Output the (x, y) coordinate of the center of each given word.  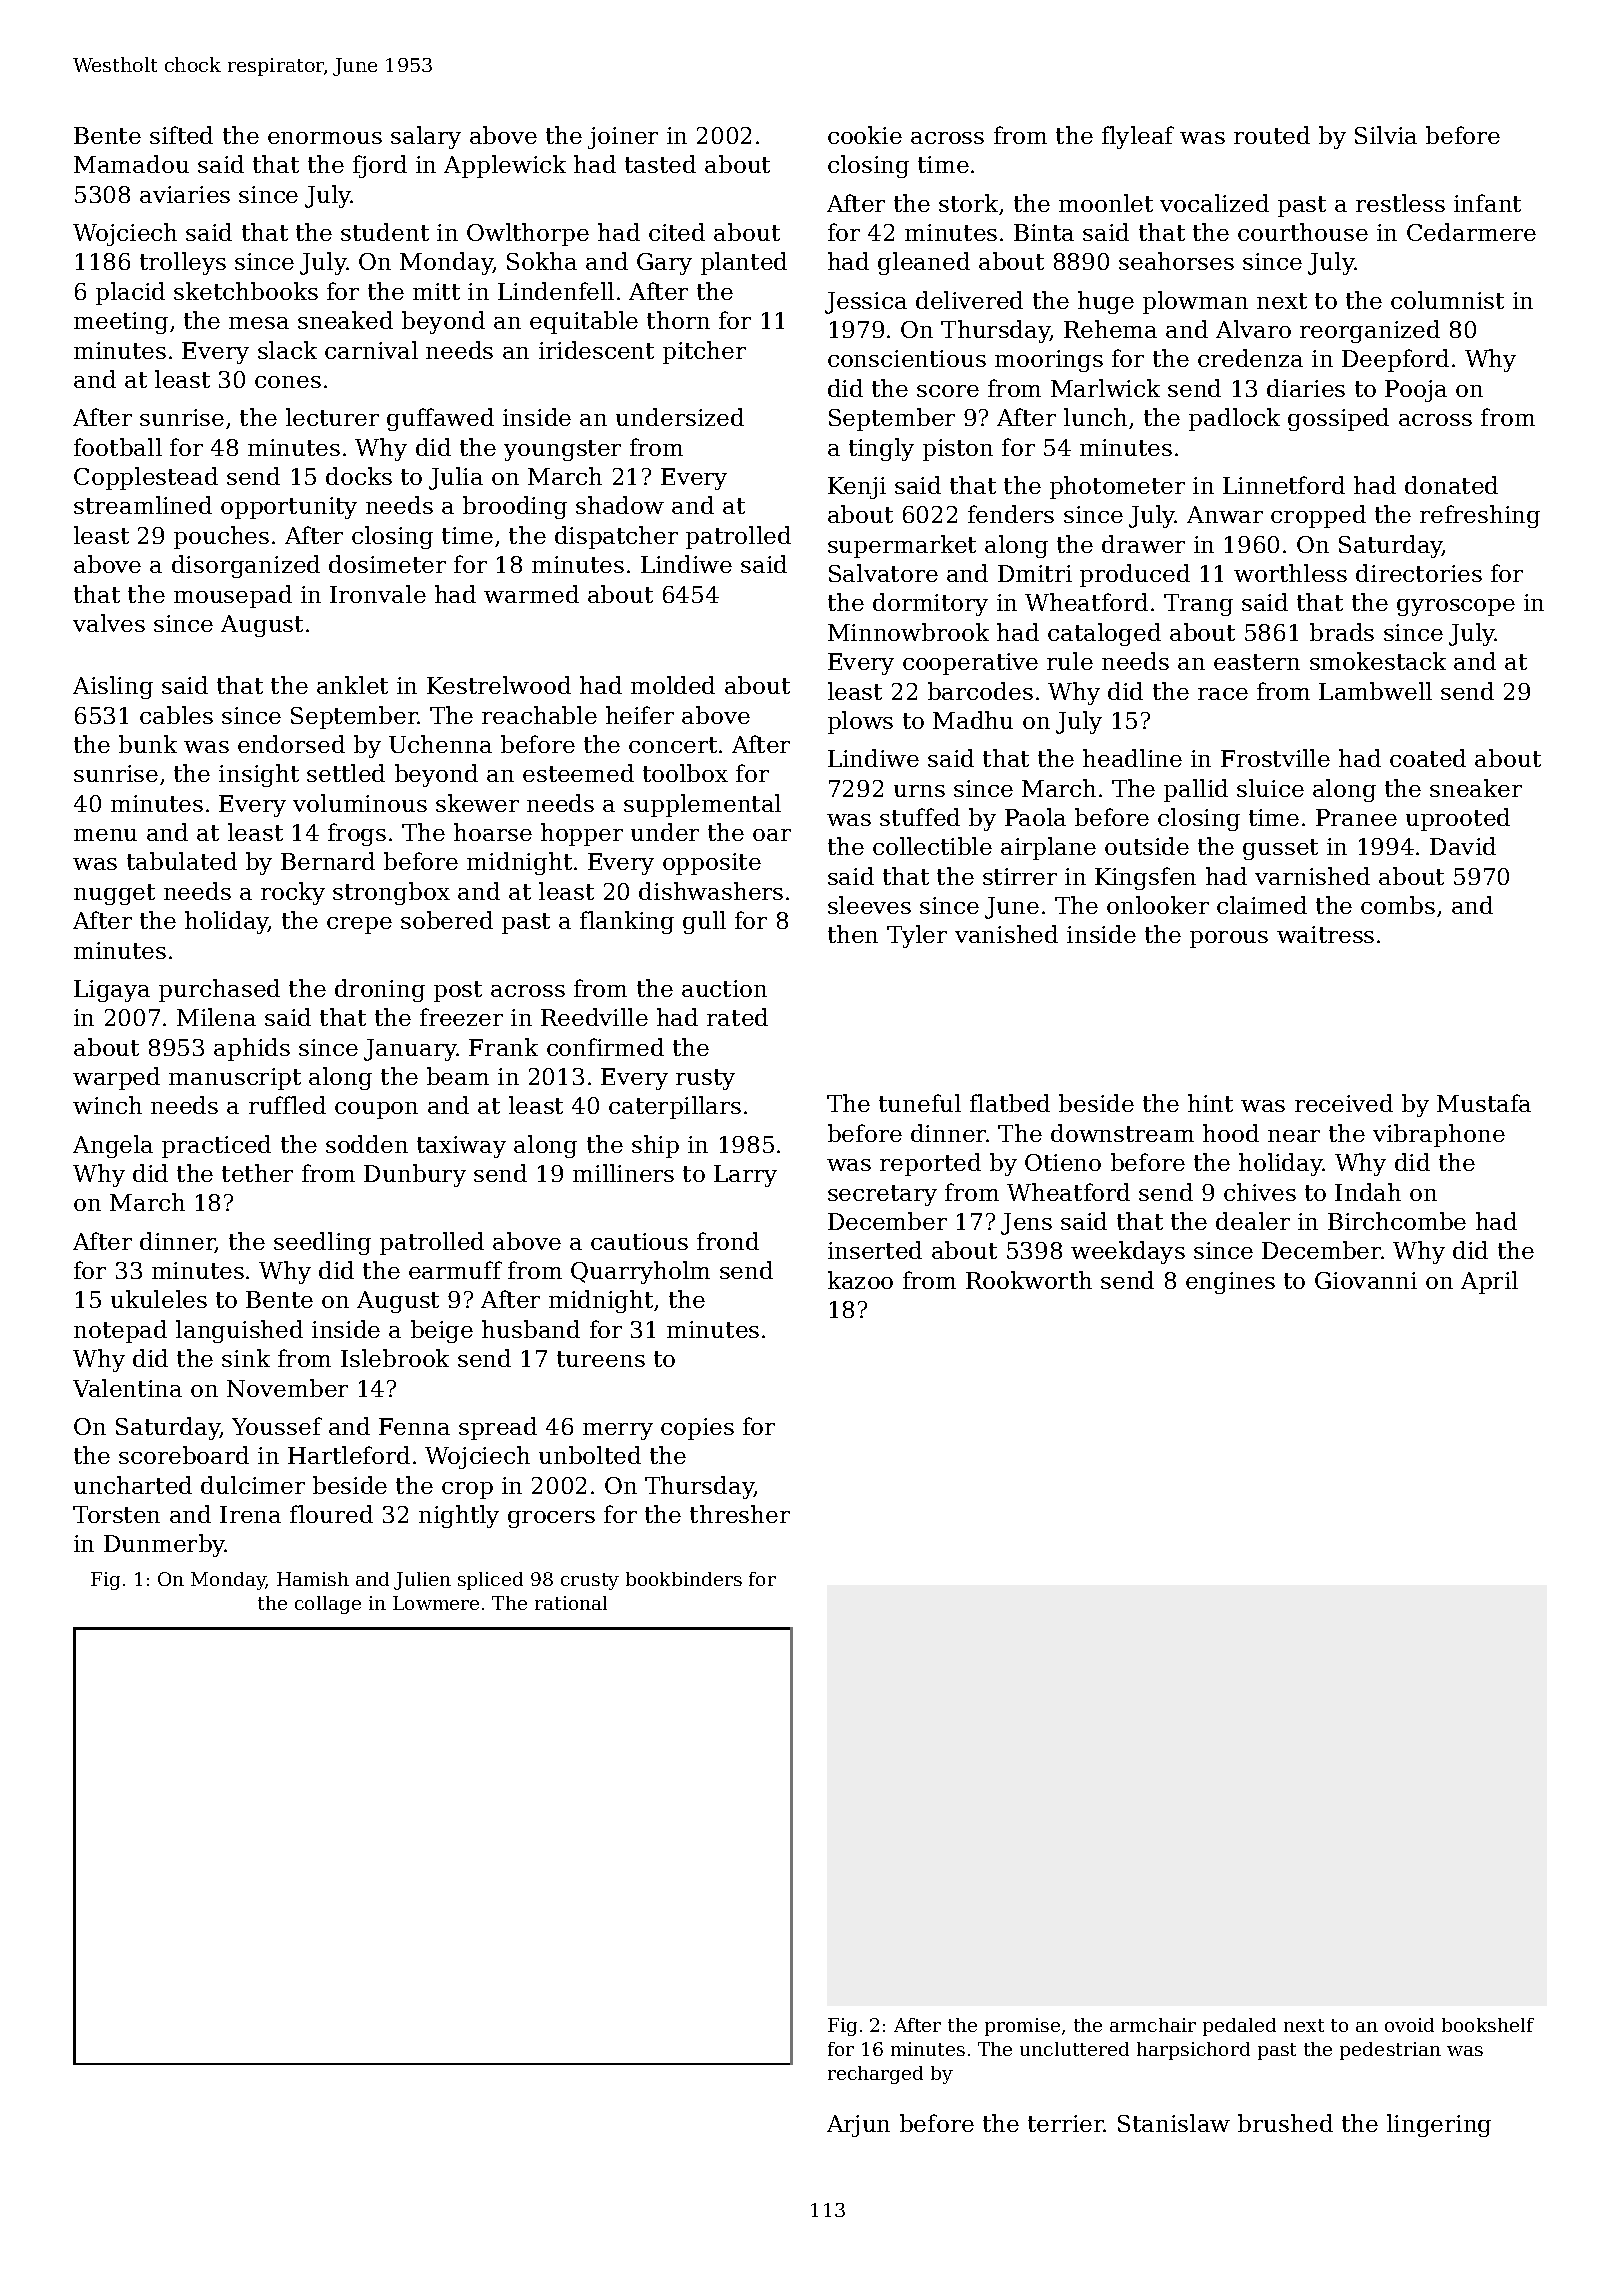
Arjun (858, 2126)
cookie (865, 135)
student (385, 232)
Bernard (328, 861)
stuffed (920, 817)
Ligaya (112, 991)
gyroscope (1456, 607)
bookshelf (1488, 2025)
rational (571, 1603)
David (1463, 846)
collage (328, 1605)
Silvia (1386, 135)
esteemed (578, 773)
